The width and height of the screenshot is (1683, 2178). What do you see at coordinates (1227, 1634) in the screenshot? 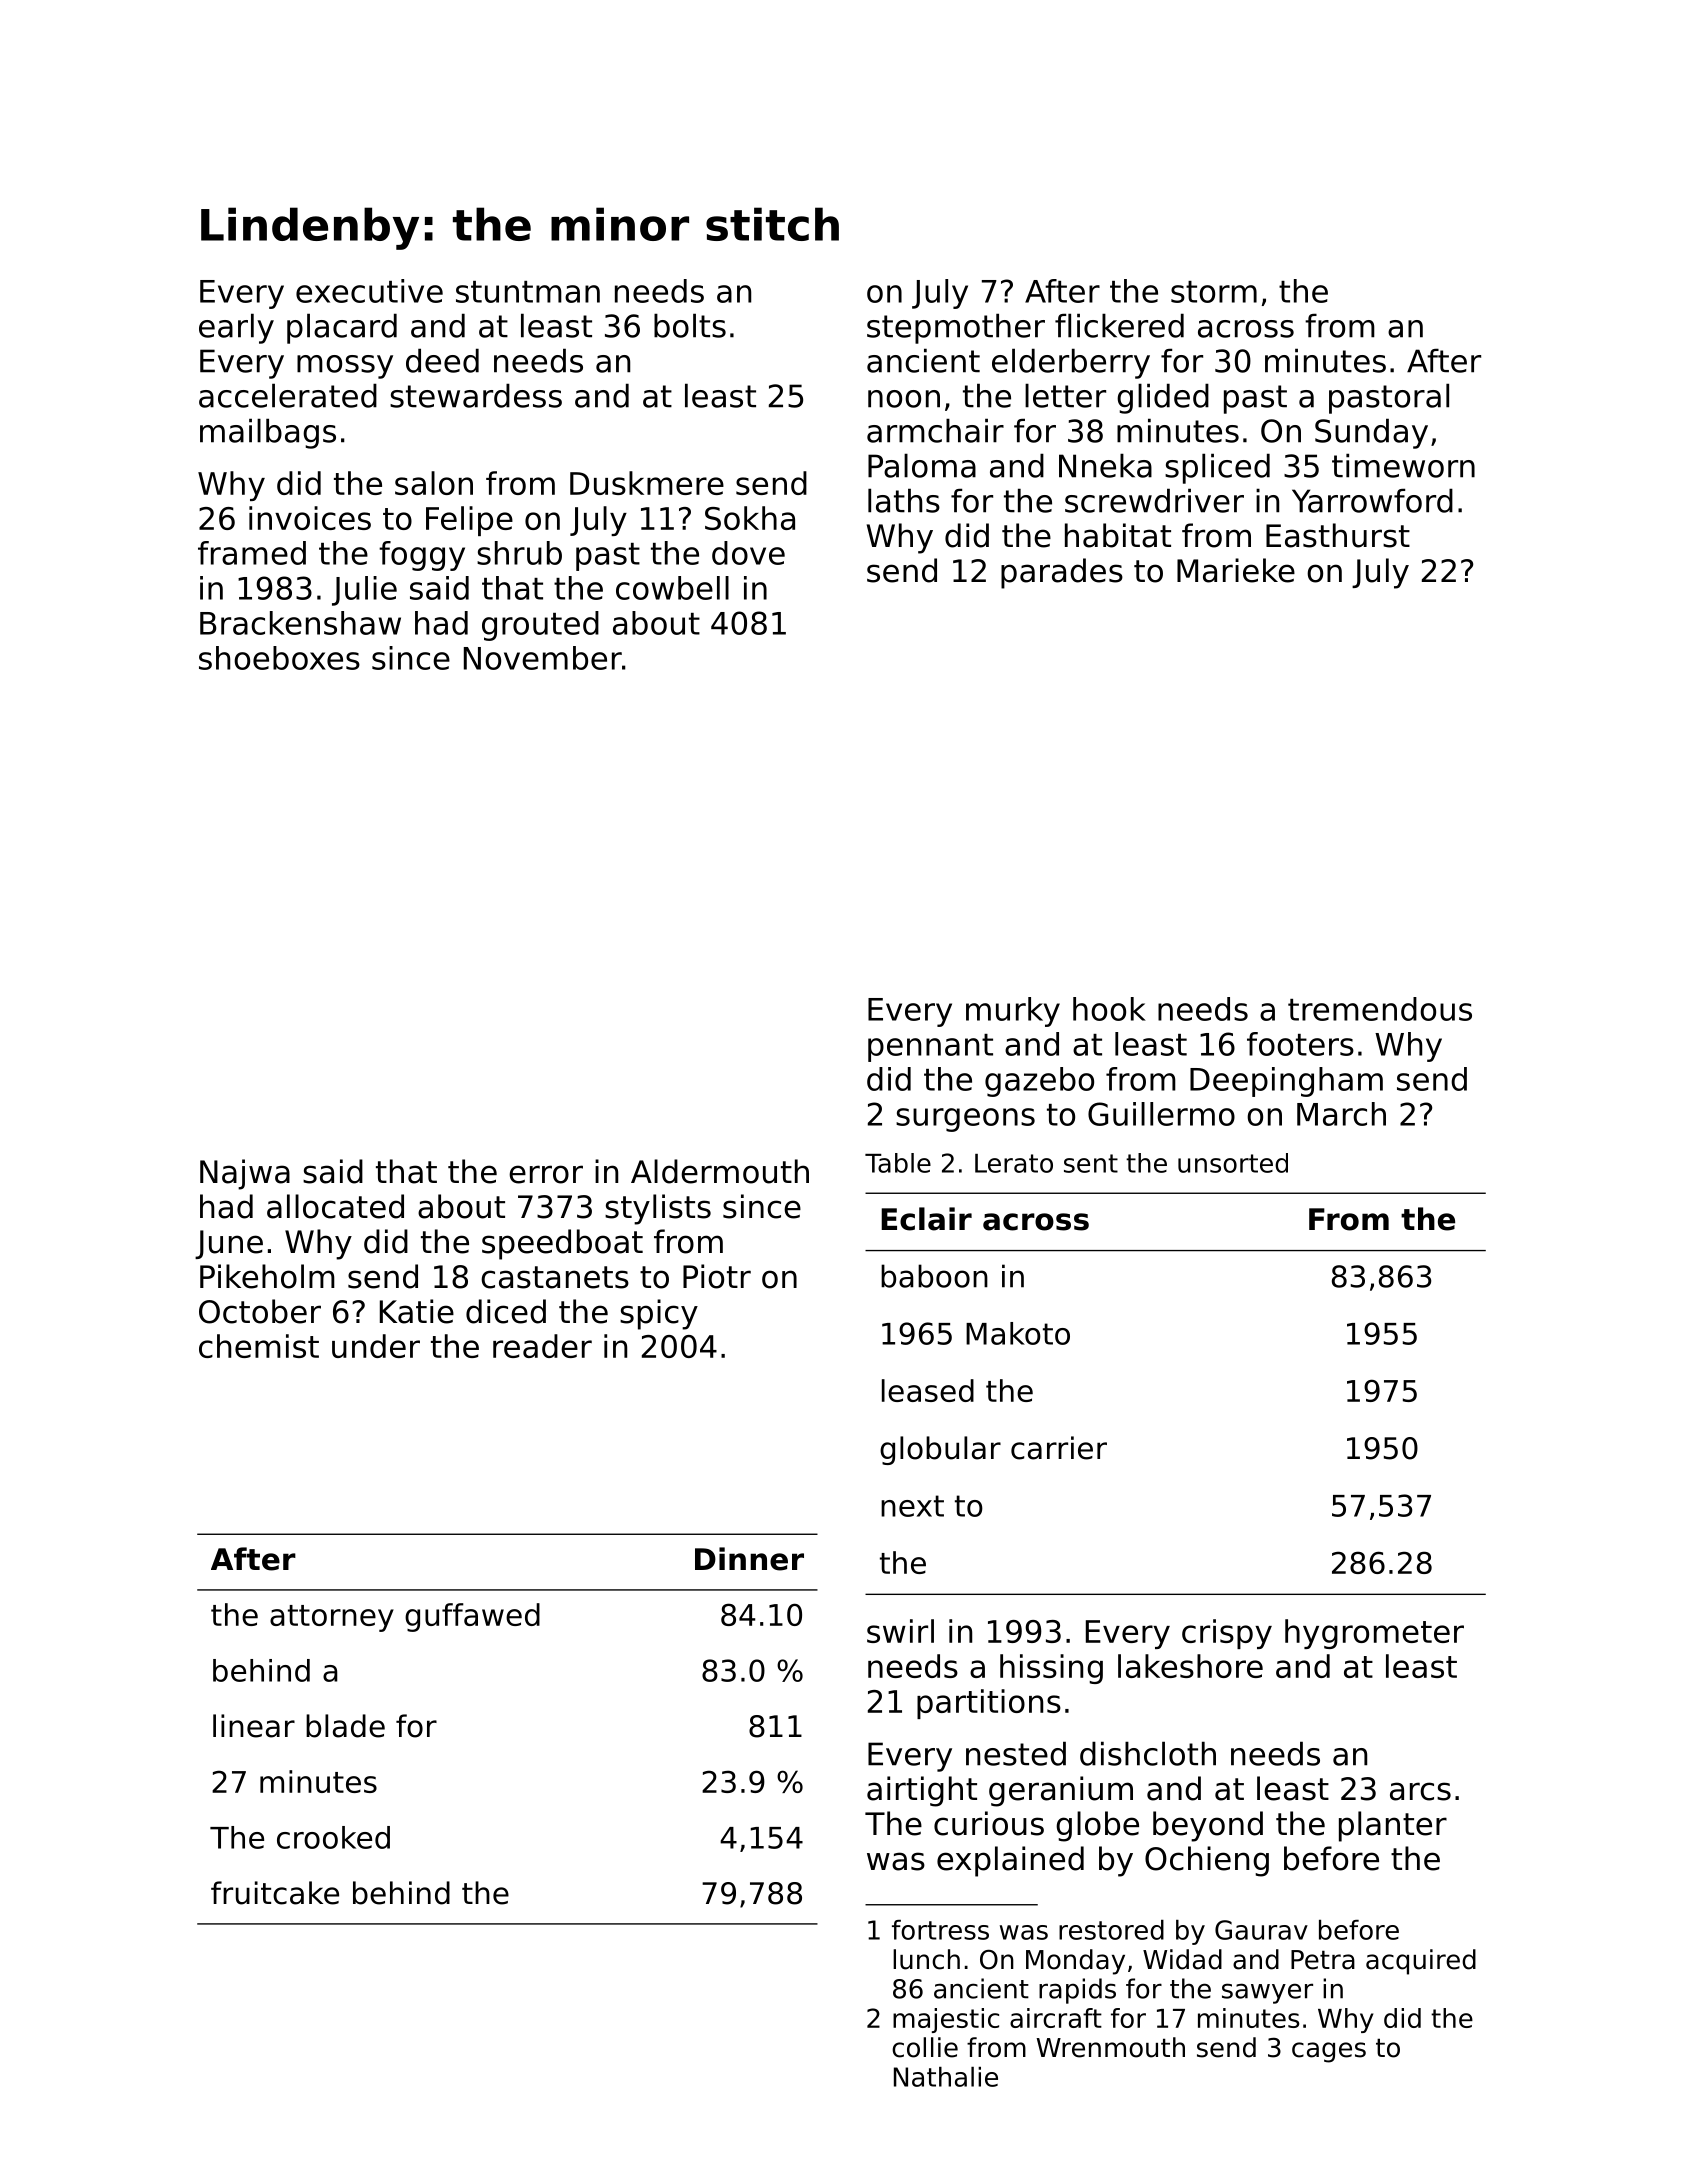
I see `crispy` at bounding box center [1227, 1634].
